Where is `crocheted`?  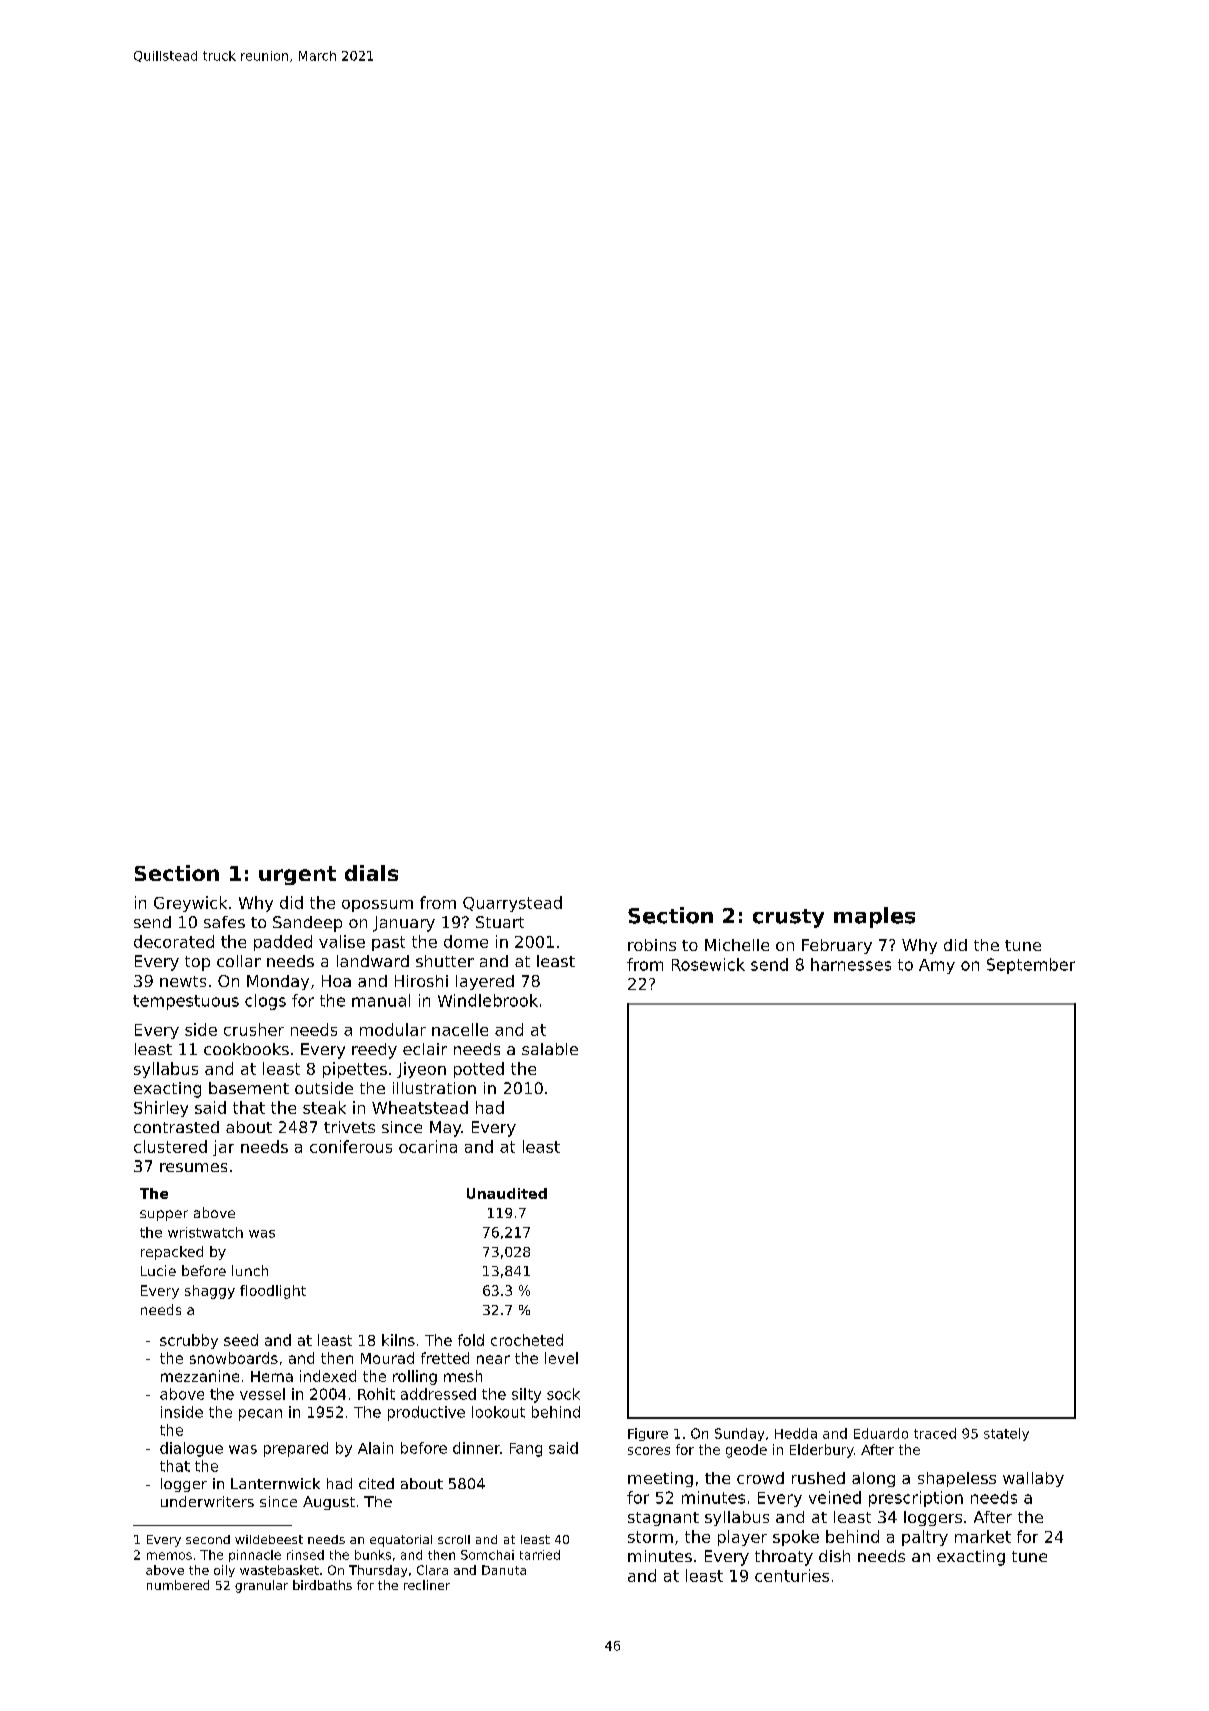 crocheted is located at coordinates (527, 1340).
